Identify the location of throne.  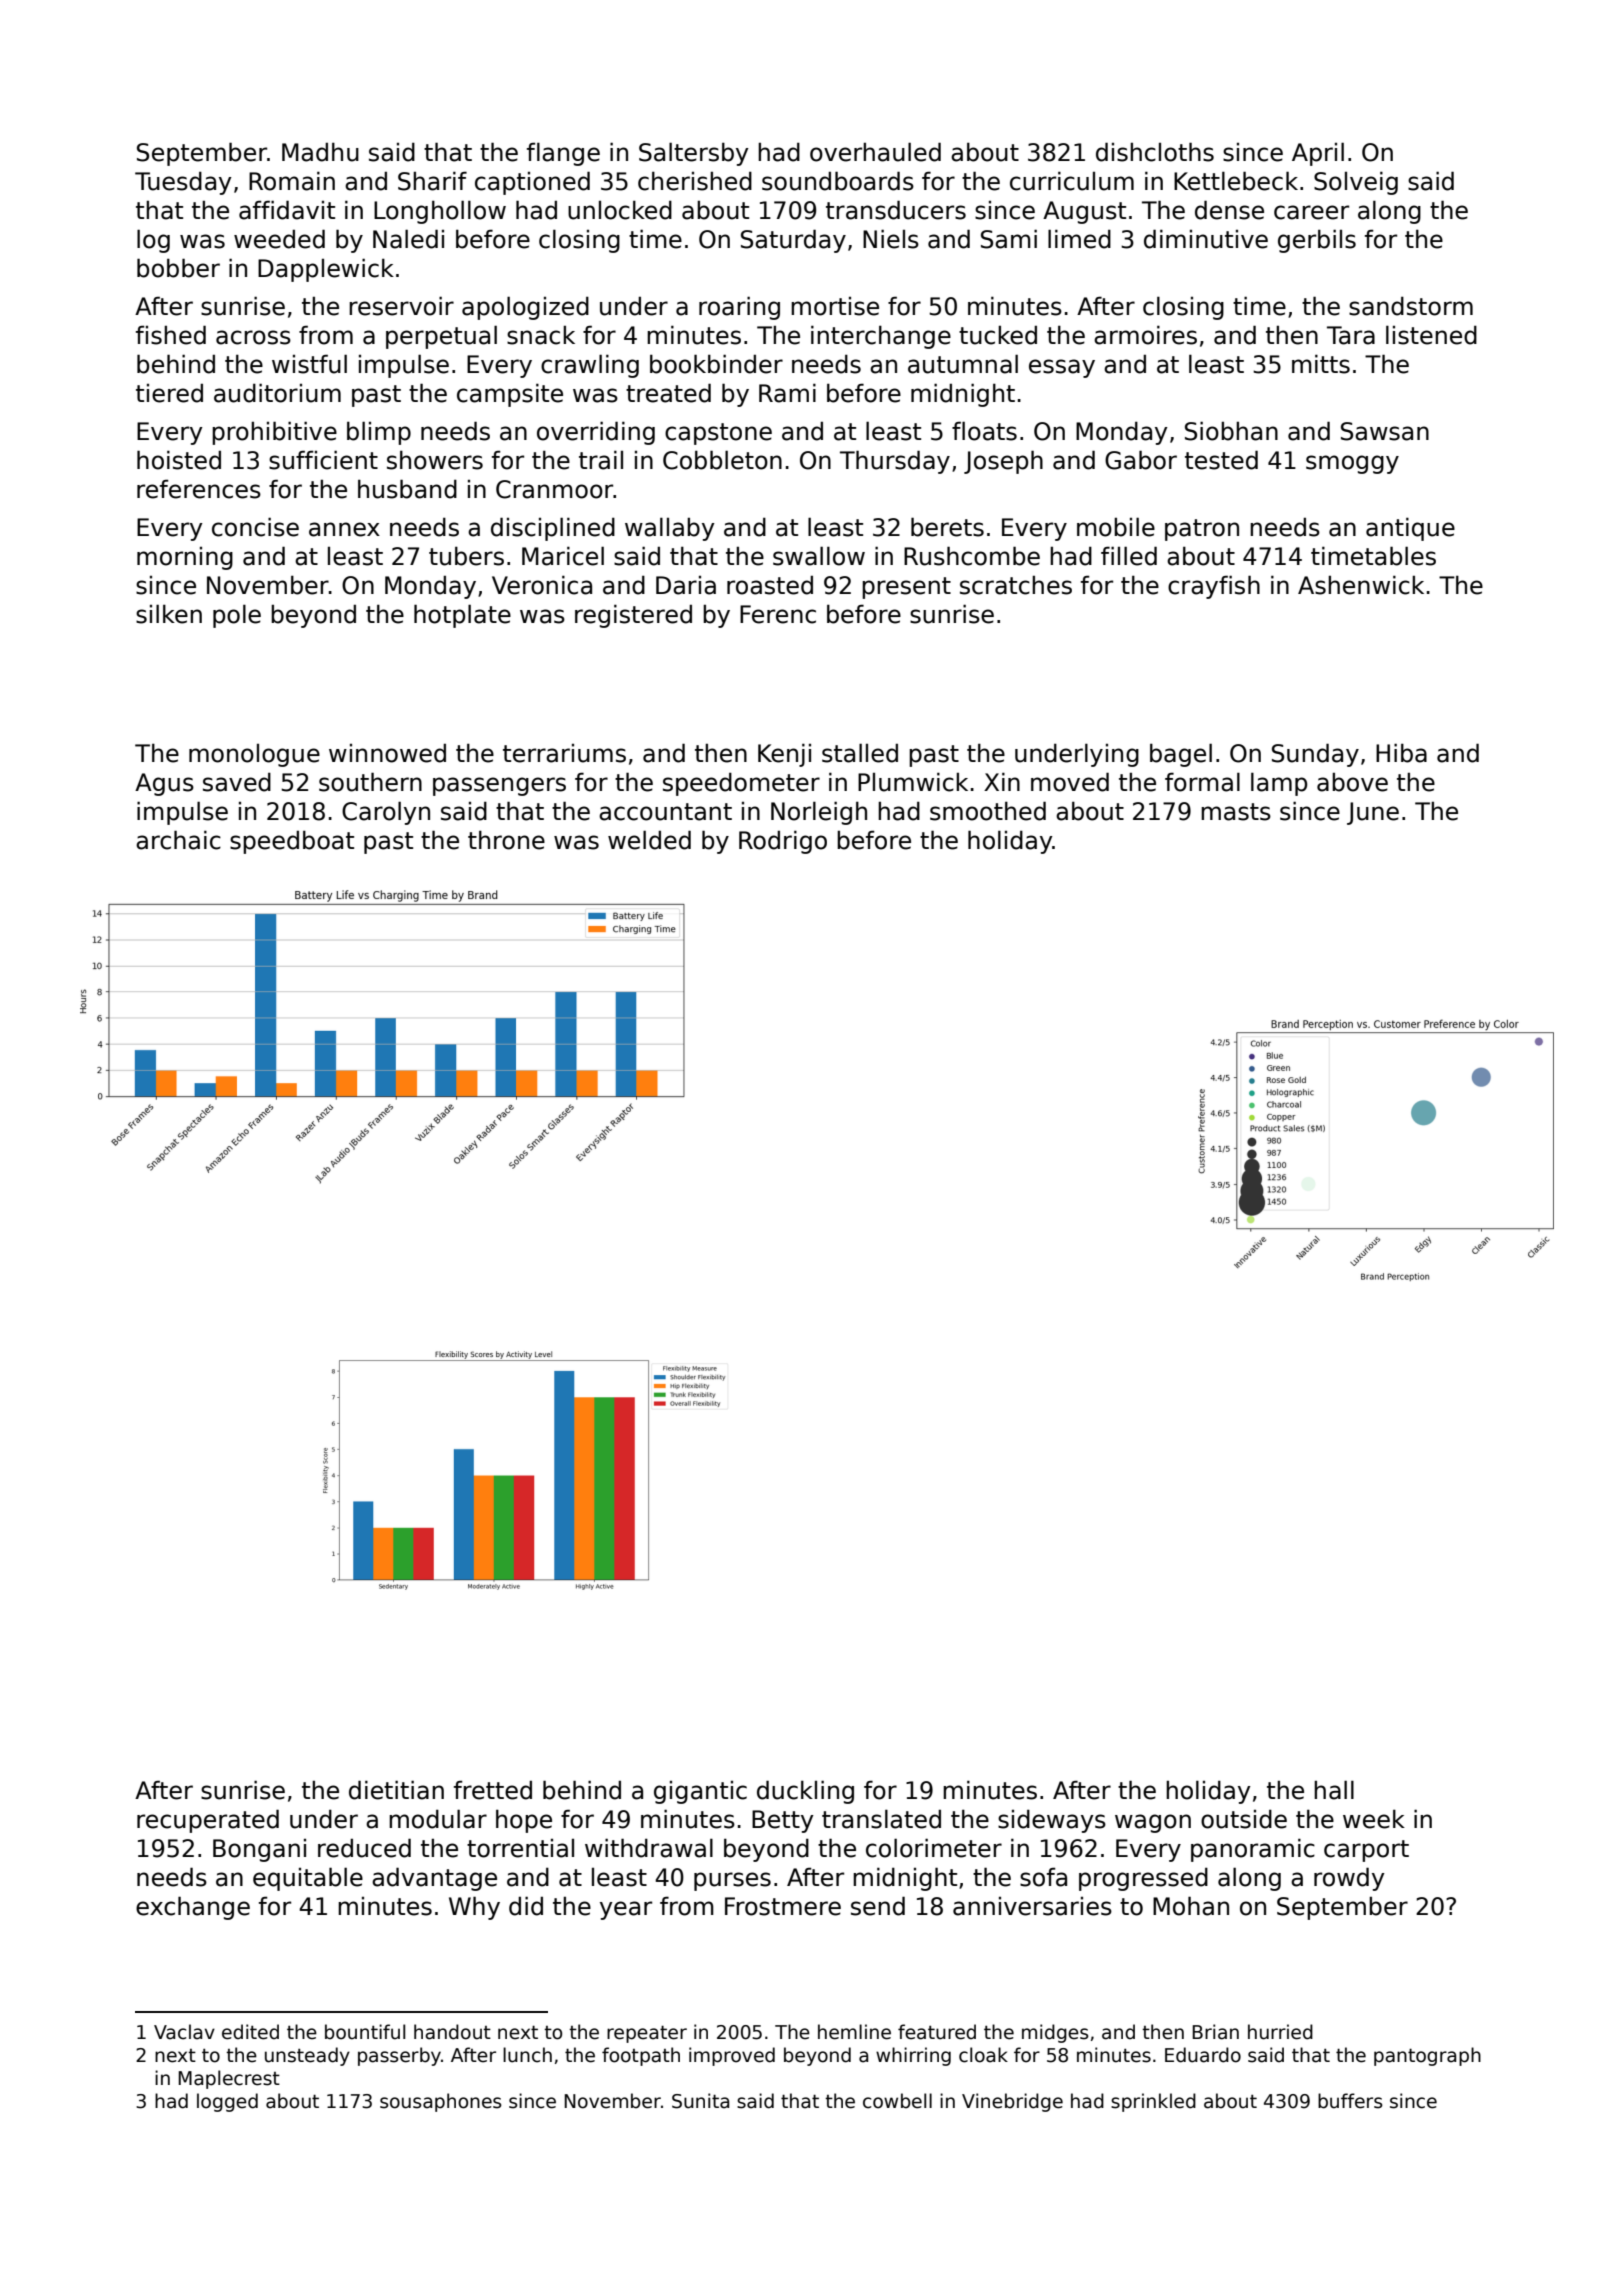
(506, 840).
